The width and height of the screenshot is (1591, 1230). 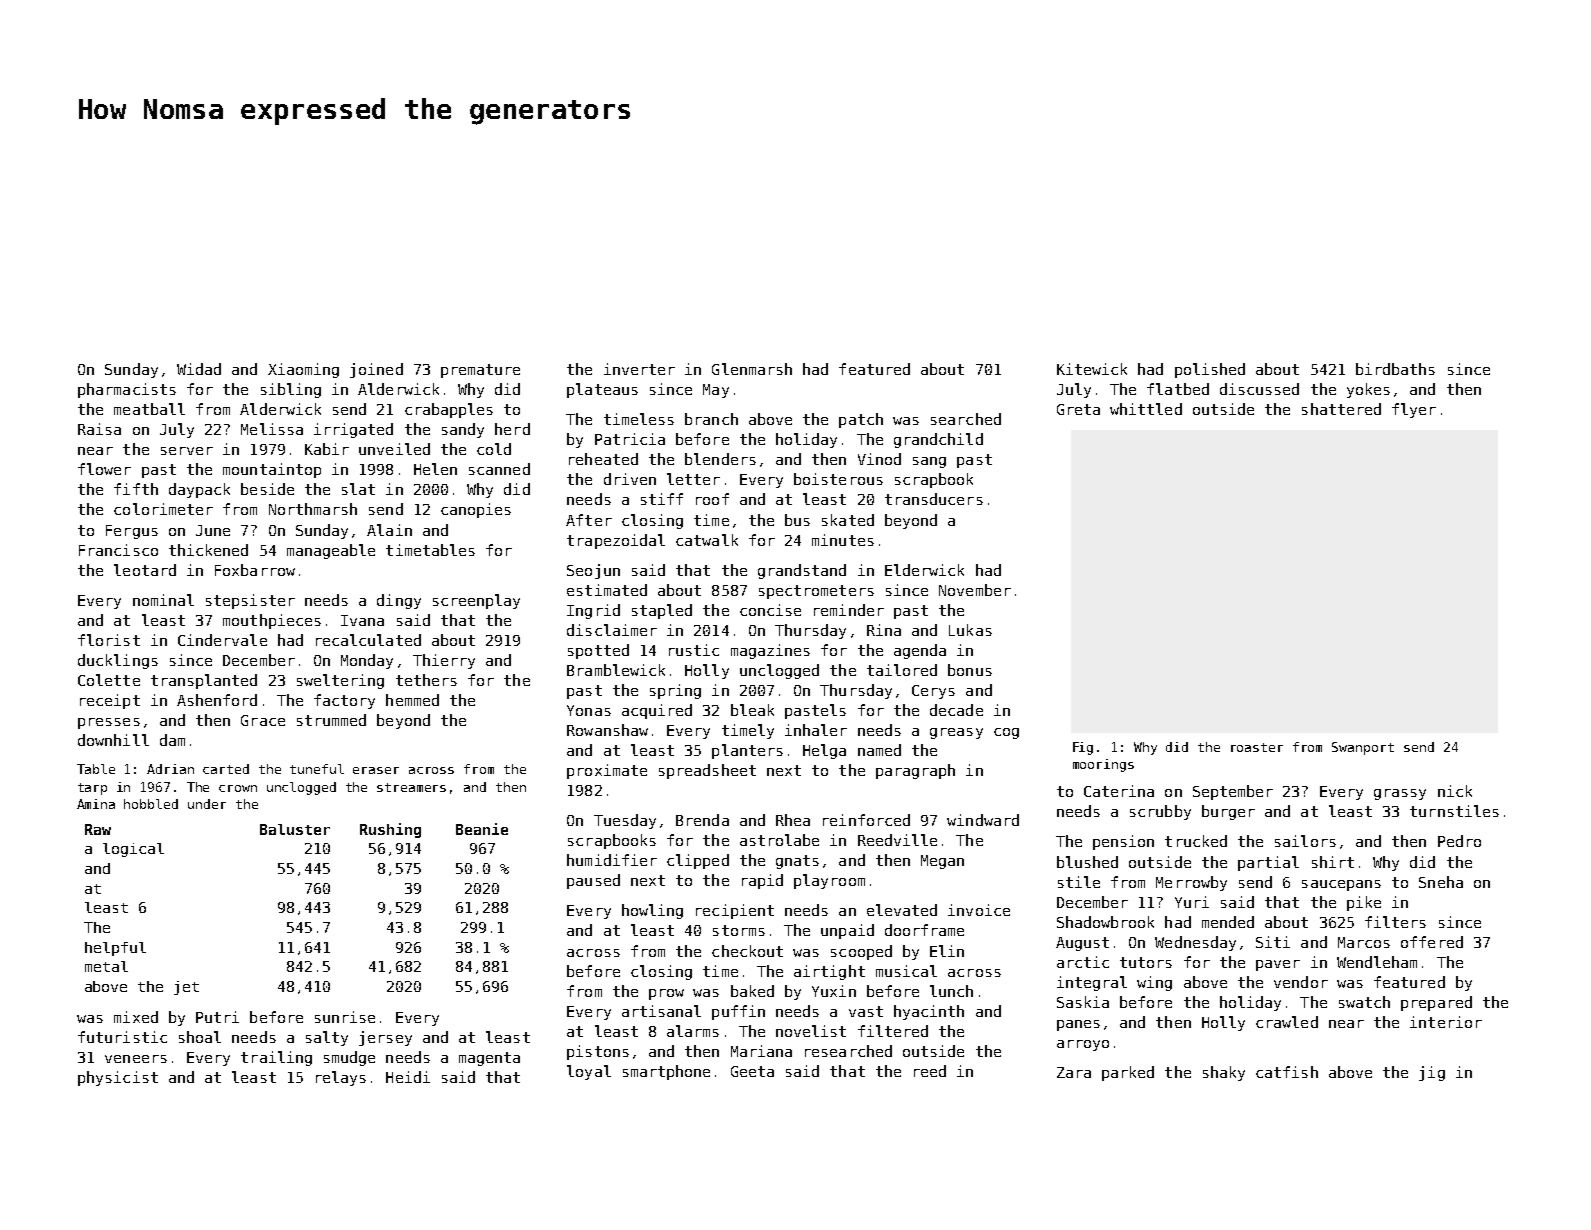 I want to click on Ingrid, so click(x=593, y=611).
